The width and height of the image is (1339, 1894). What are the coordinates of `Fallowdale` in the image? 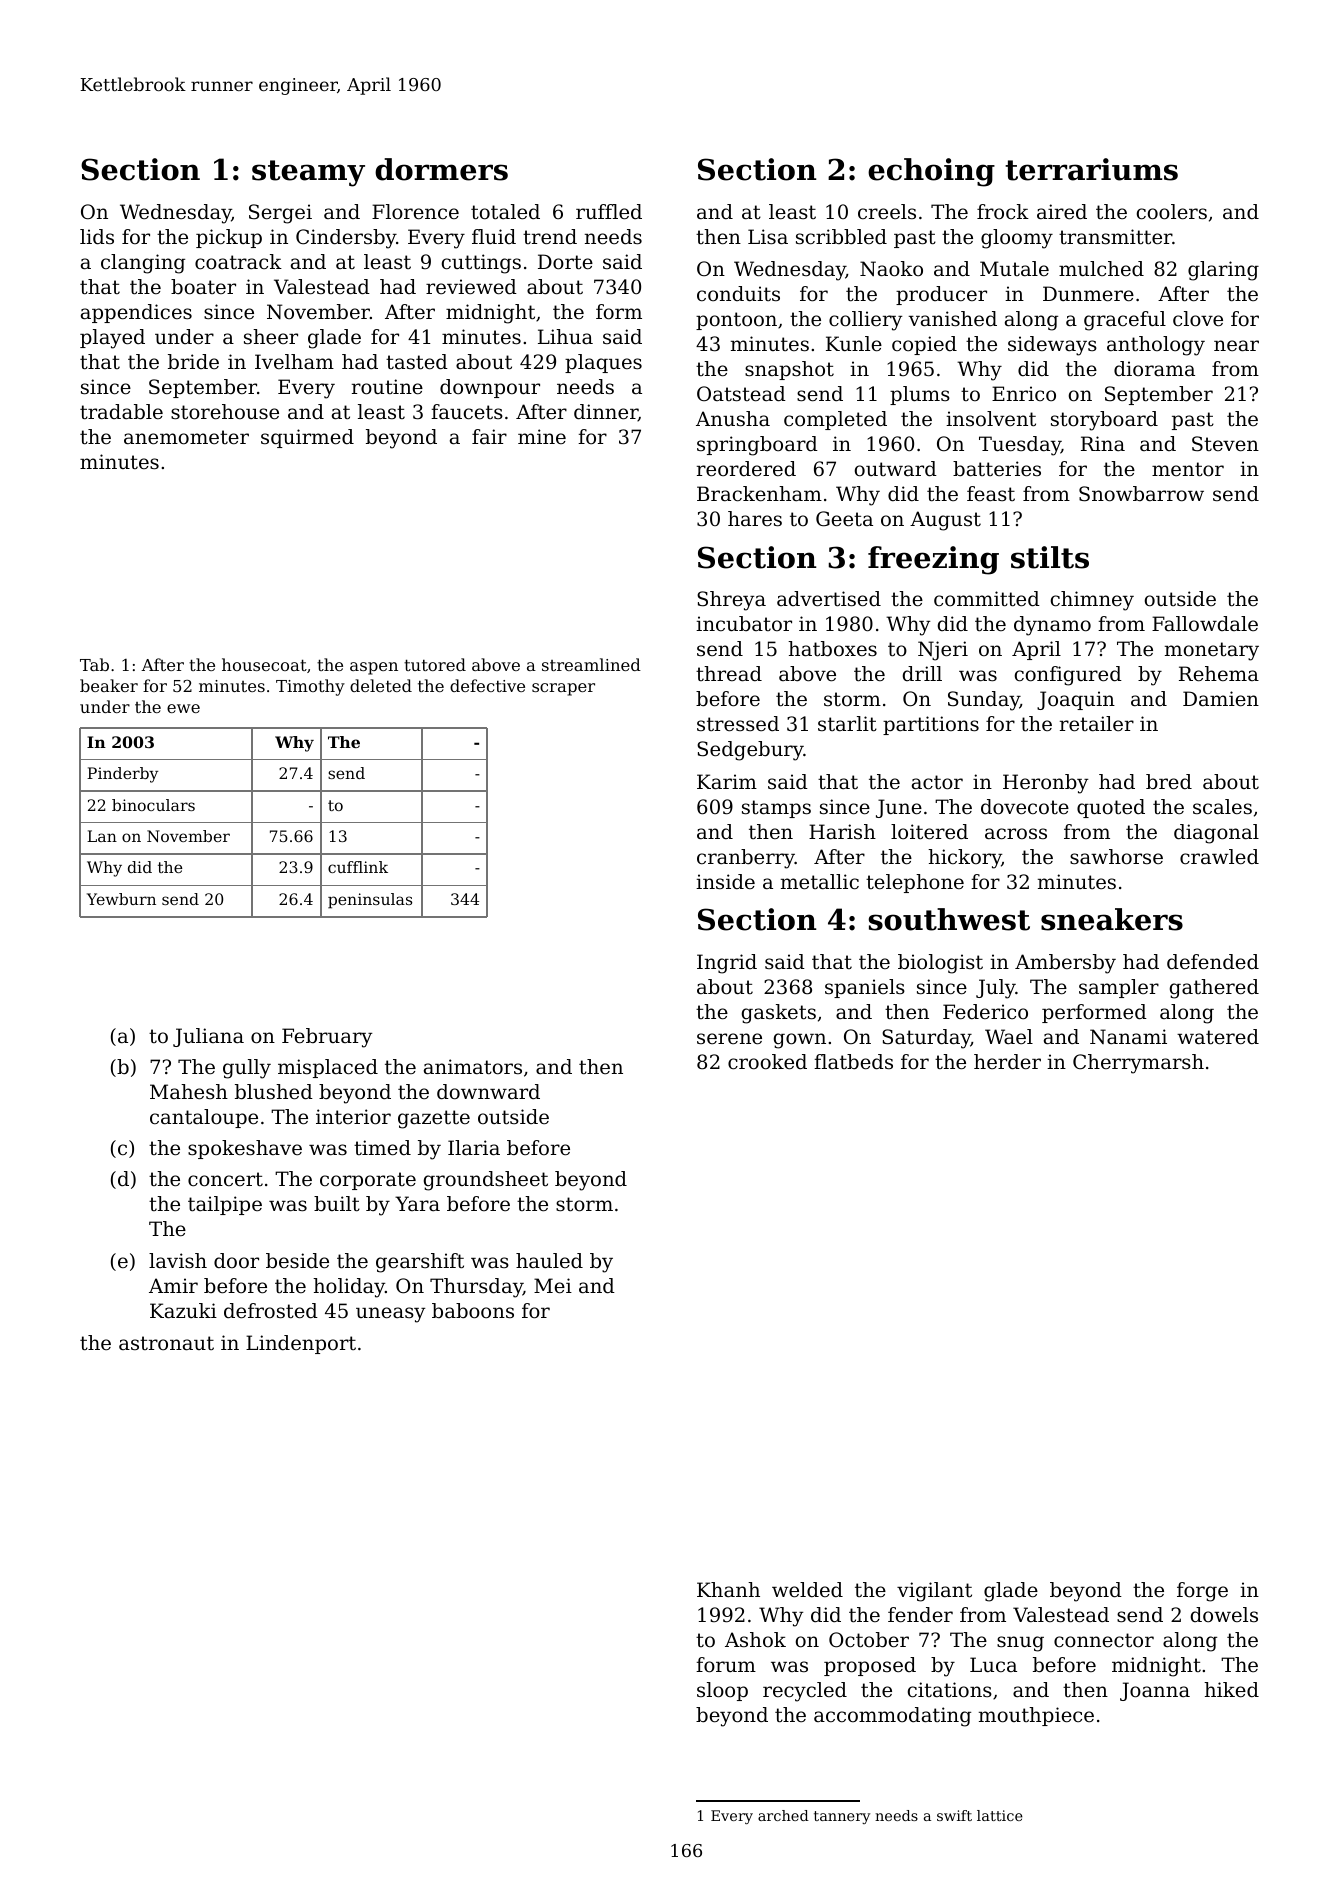 It's located at (1205, 624).
